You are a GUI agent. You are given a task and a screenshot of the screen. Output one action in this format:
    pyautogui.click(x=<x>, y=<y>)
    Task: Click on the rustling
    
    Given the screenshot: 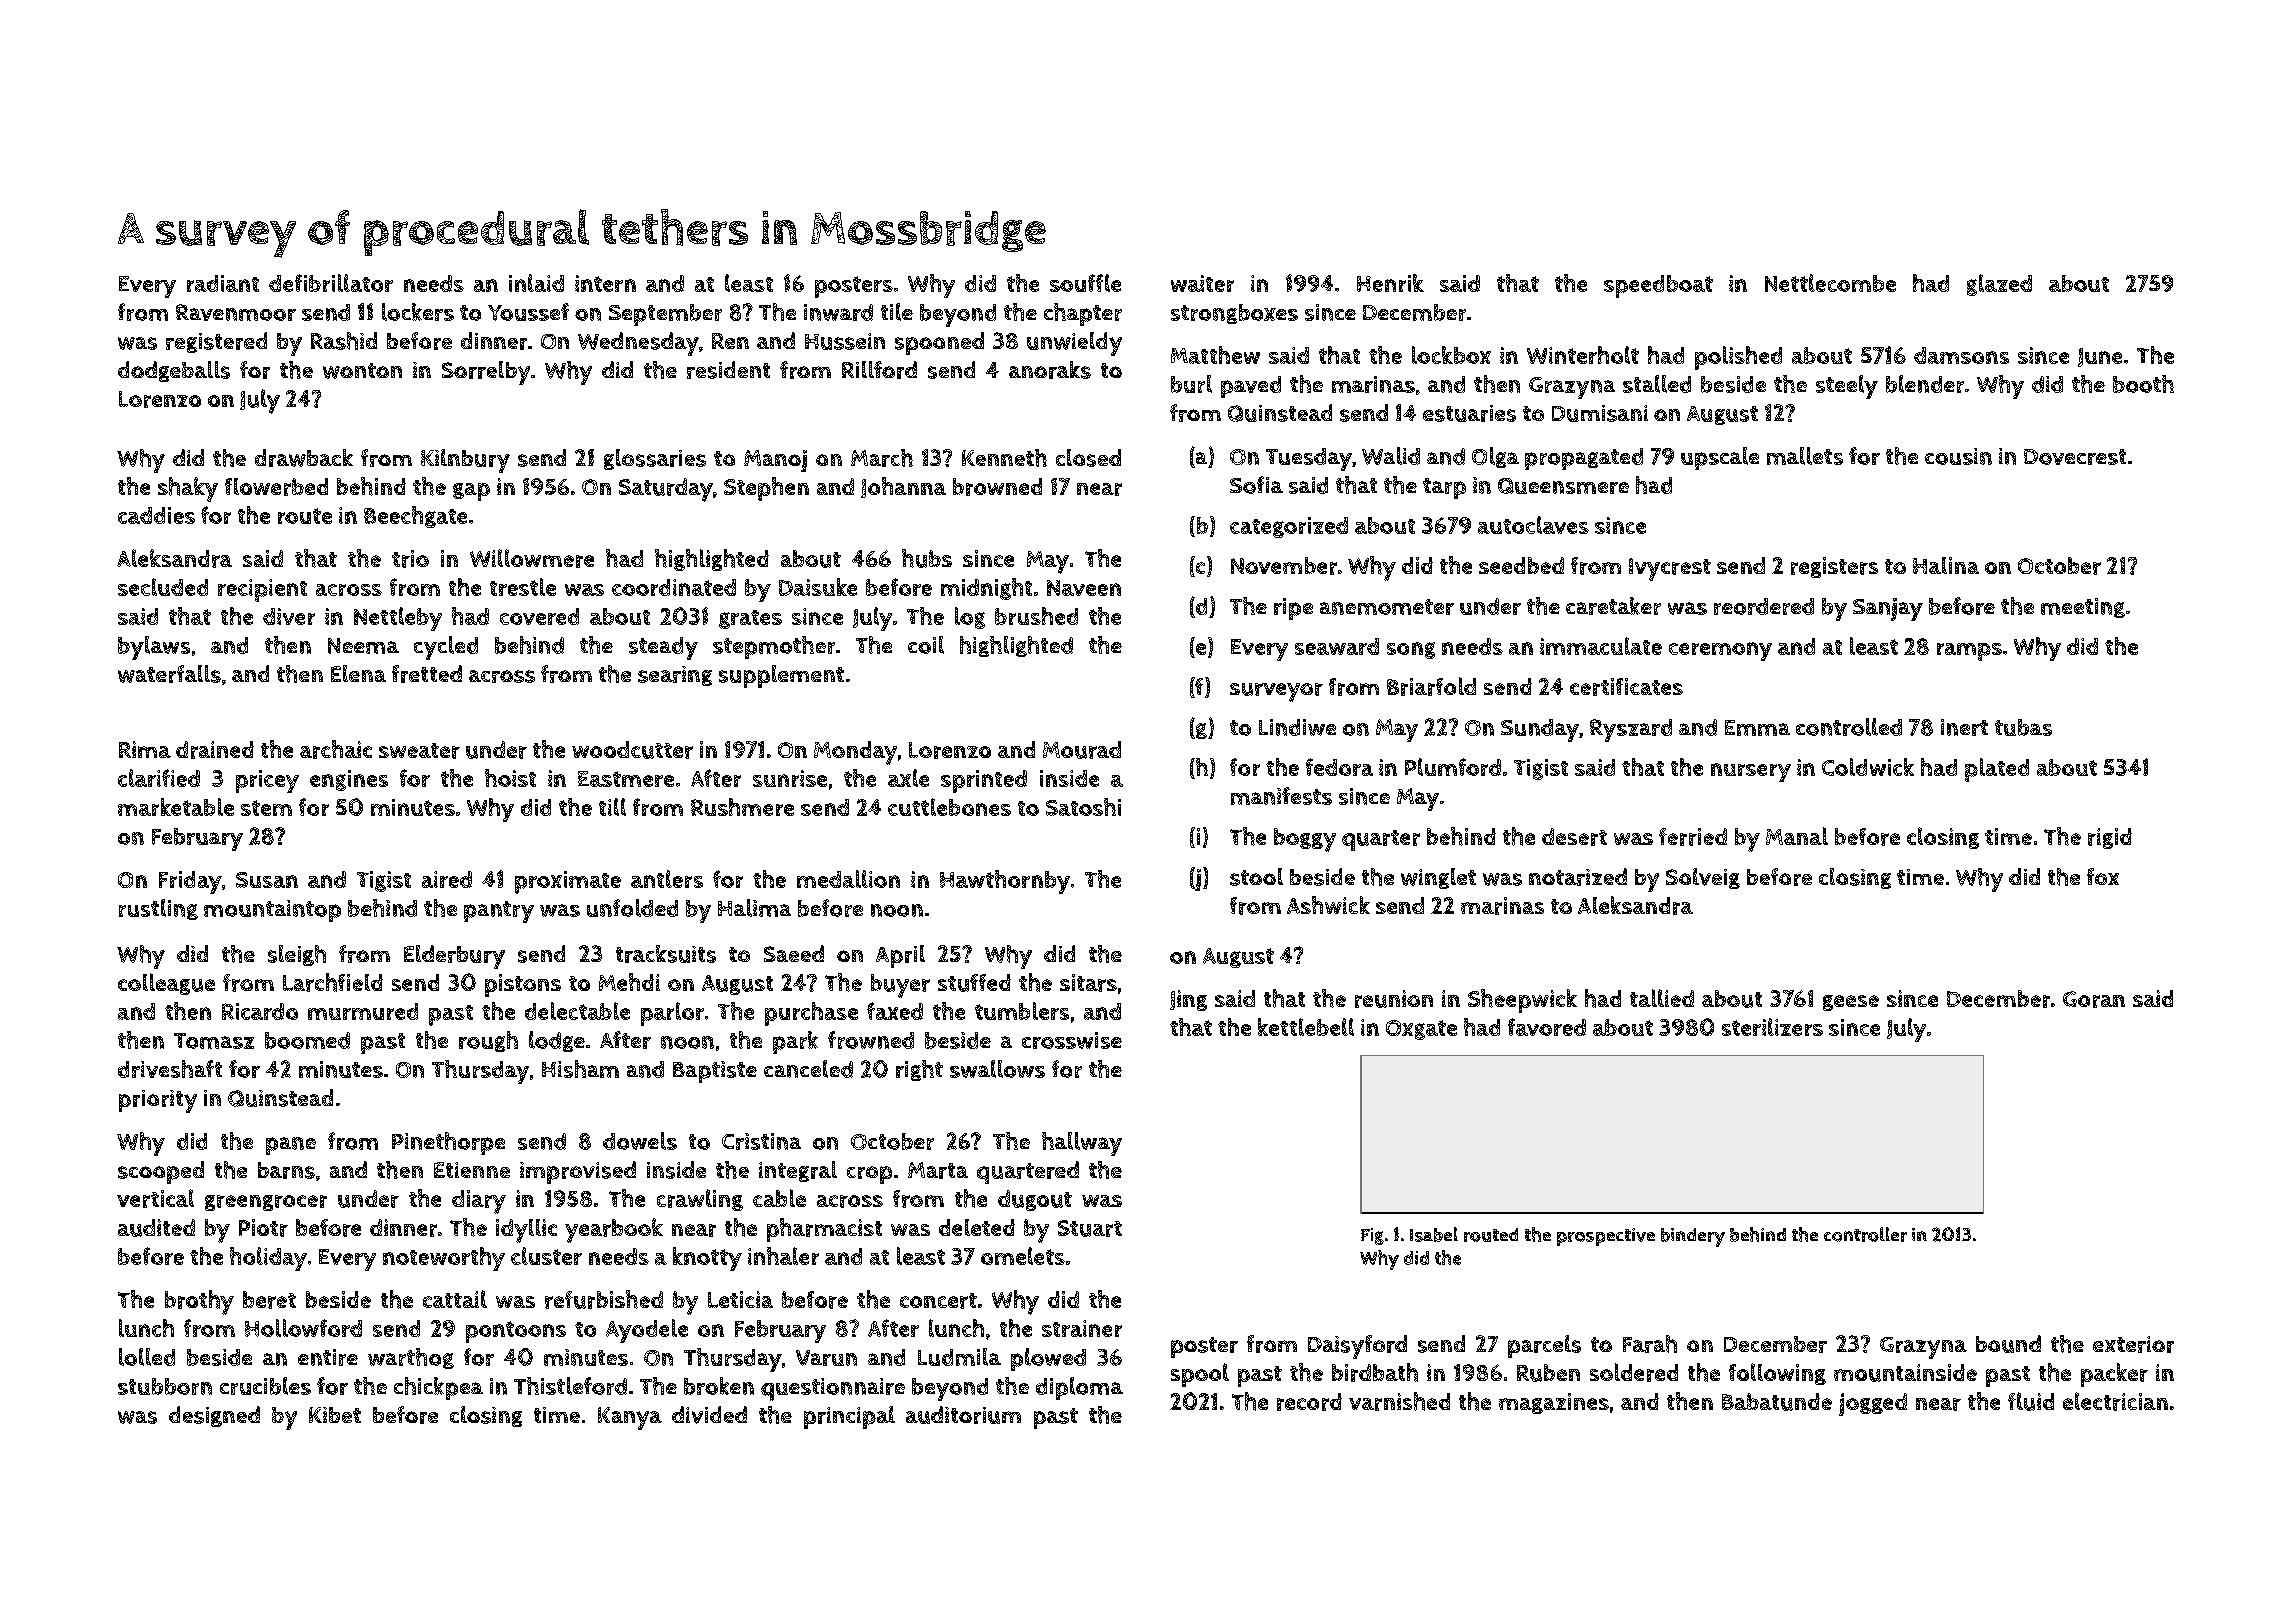 What is the action you would take?
    pyautogui.click(x=158, y=909)
